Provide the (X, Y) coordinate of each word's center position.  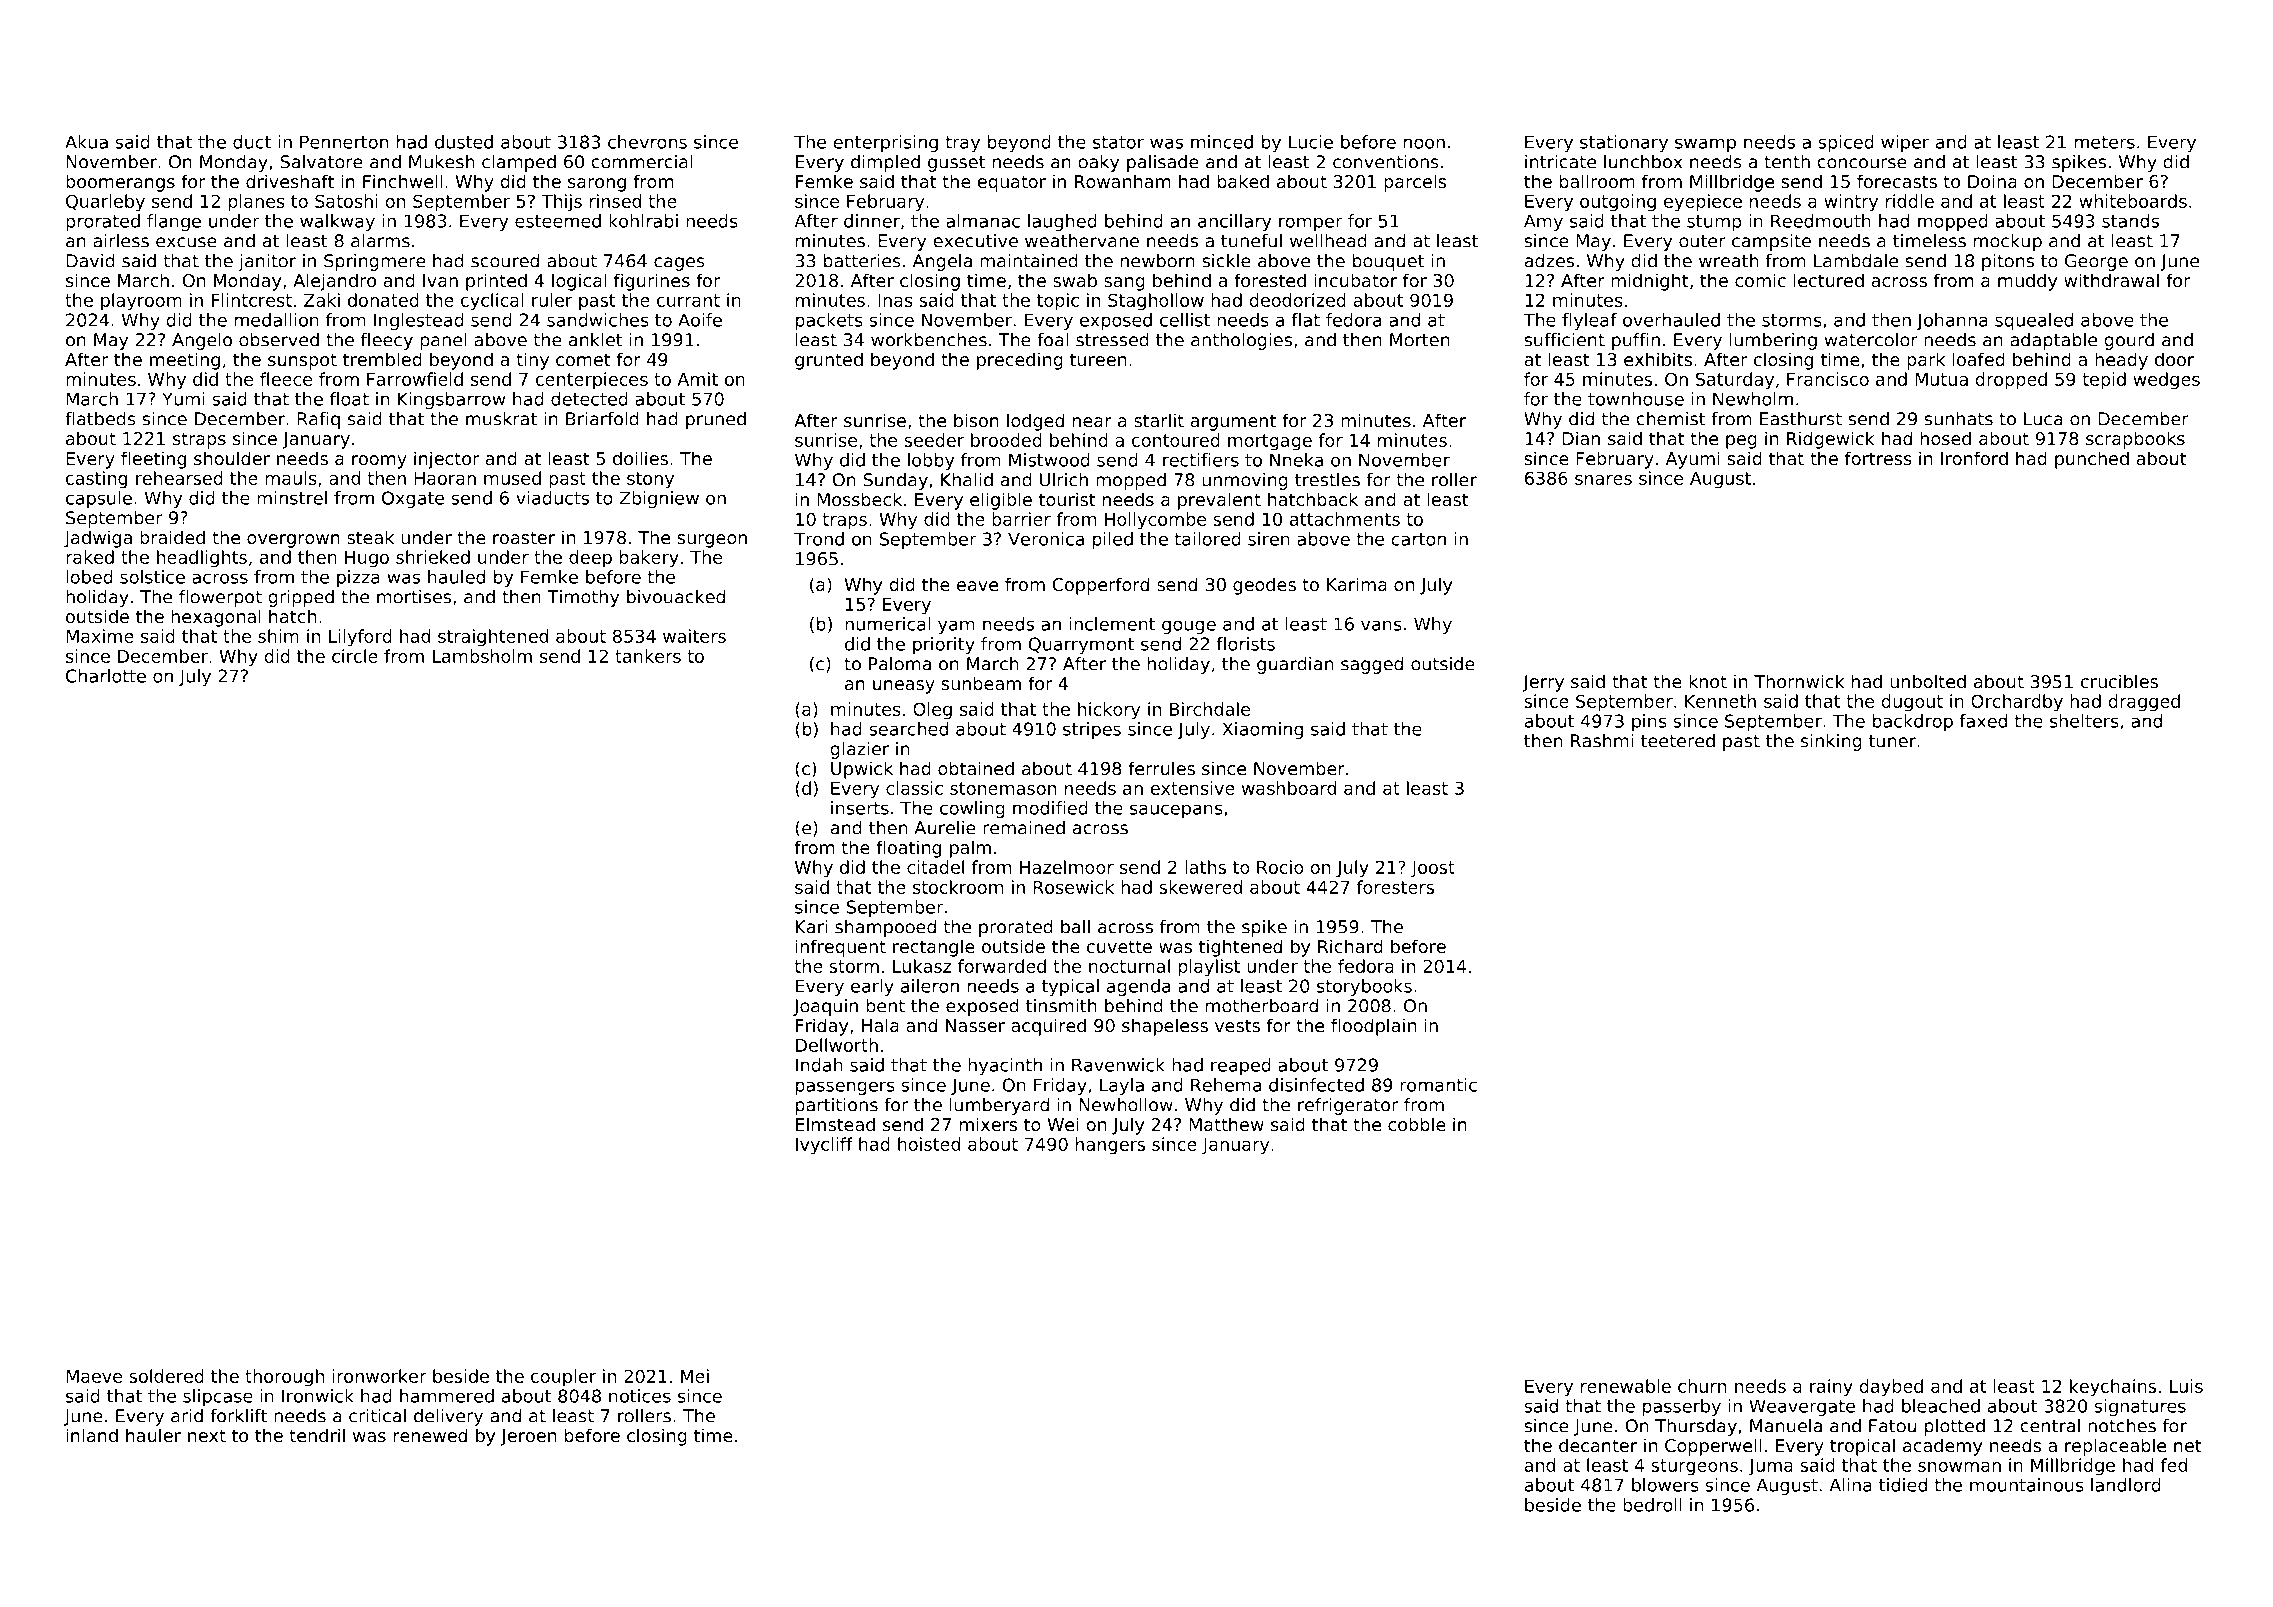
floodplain (1373, 1027)
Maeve (94, 1376)
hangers (1110, 1146)
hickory (1109, 711)
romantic (1438, 1085)
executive (975, 241)
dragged (2144, 703)
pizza (358, 578)
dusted (464, 142)
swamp (1705, 145)
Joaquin (825, 1007)
